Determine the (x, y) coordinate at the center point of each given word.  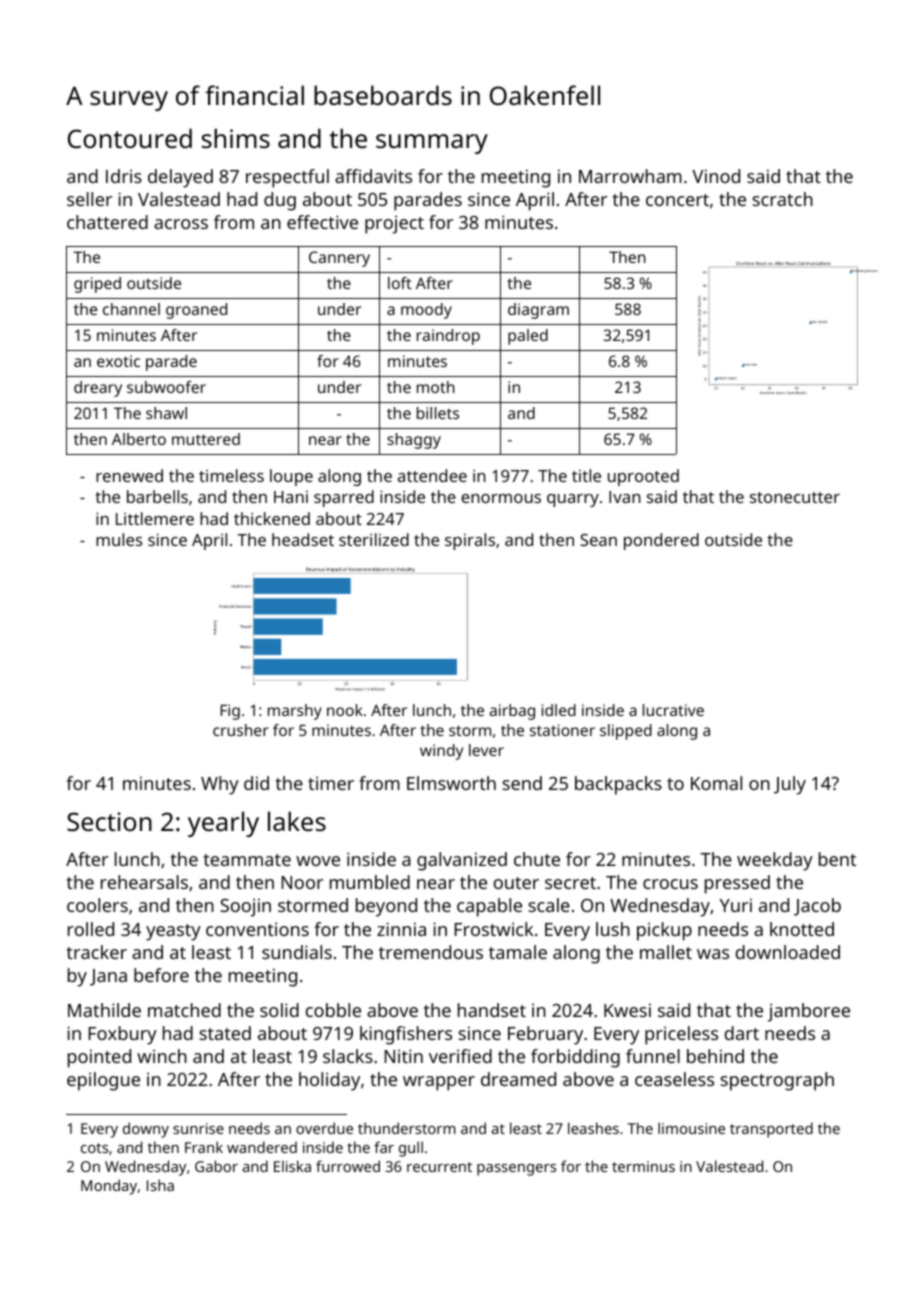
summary (432, 144)
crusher (241, 730)
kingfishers (406, 1035)
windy (441, 752)
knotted (802, 929)
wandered (262, 1147)
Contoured (130, 138)
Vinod (716, 176)
